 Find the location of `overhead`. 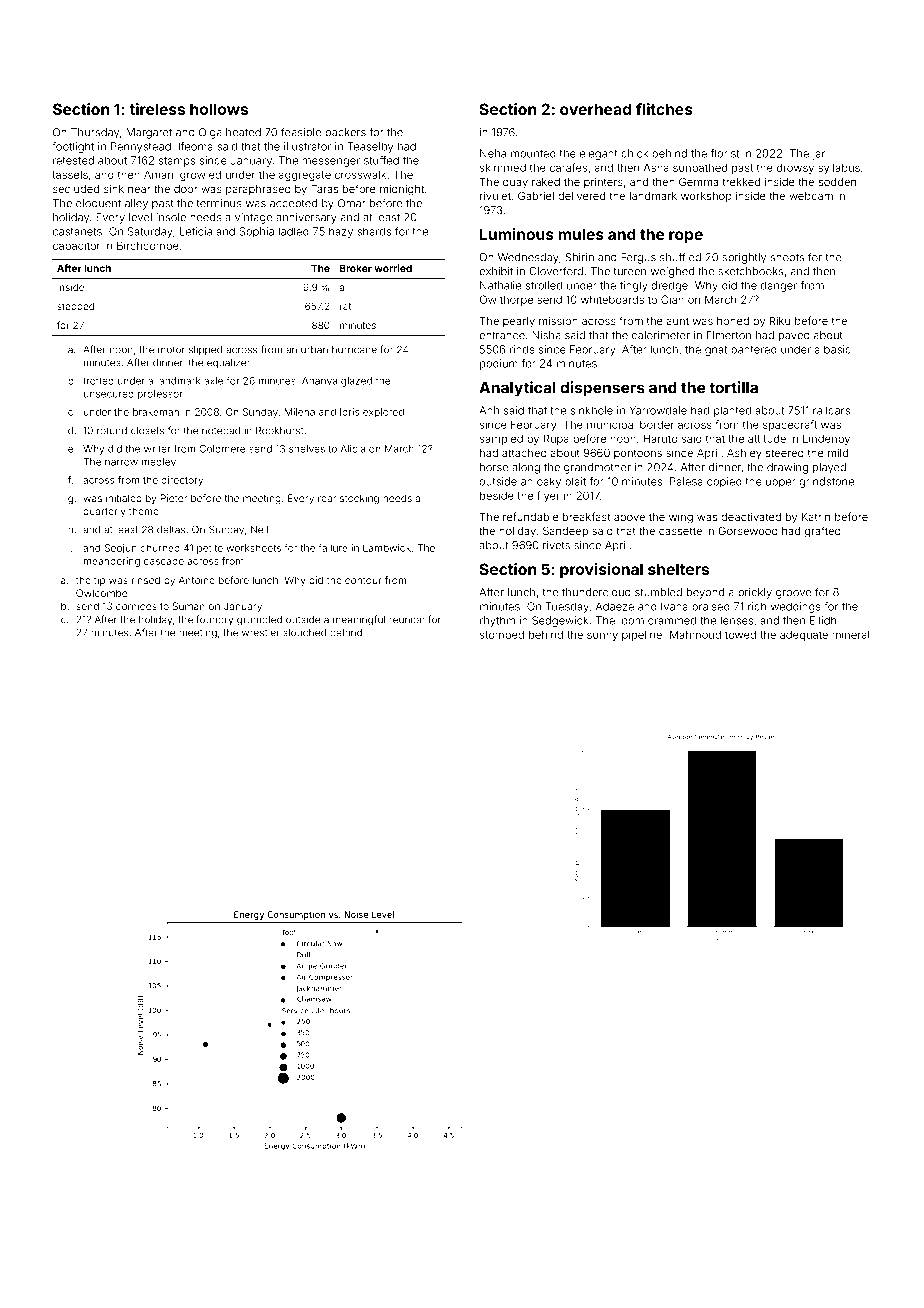

overhead is located at coordinates (595, 109).
